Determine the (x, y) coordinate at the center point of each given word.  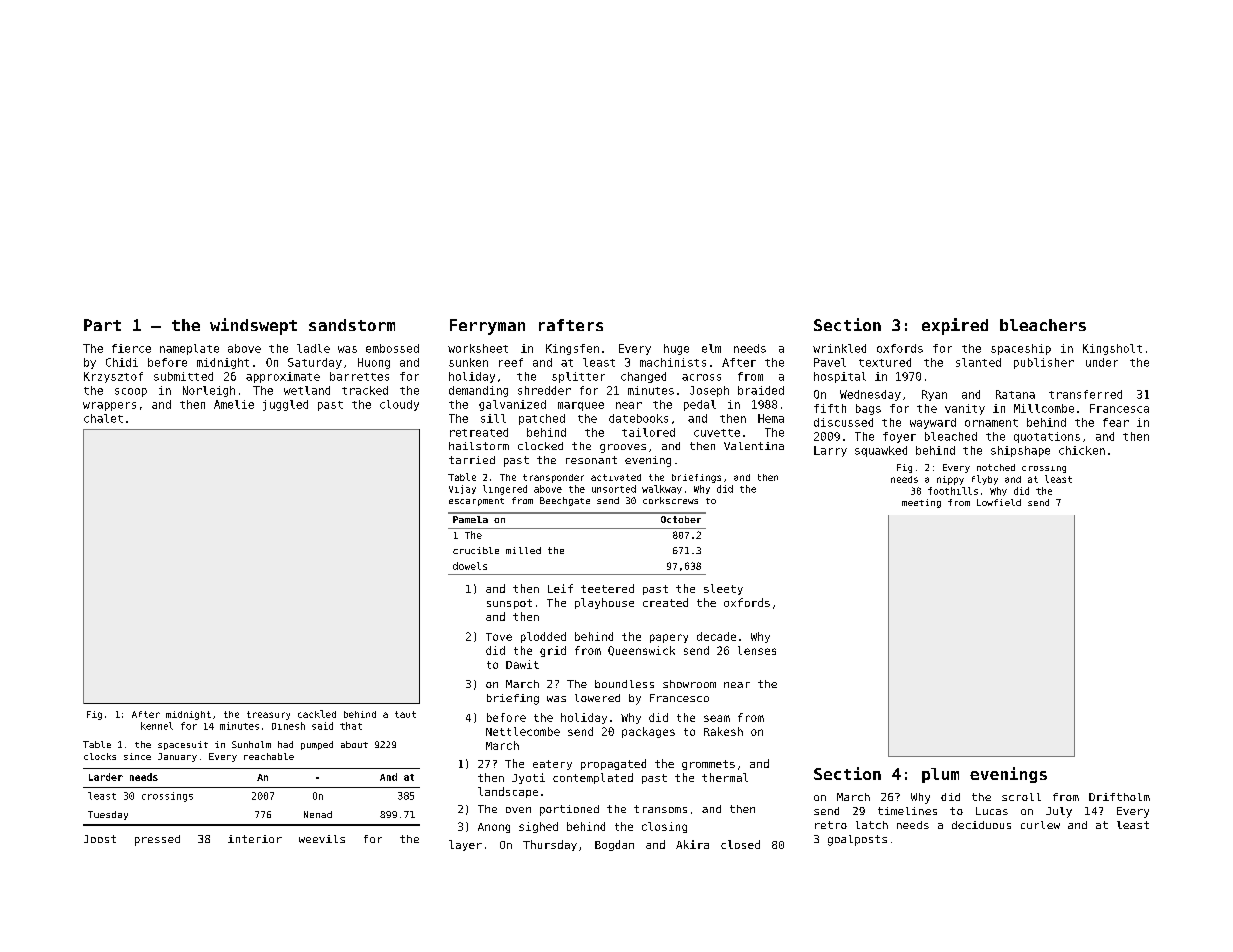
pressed (157, 840)
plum (940, 775)
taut (405, 714)
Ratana (1015, 394)
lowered (597, 698)
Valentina (754, 446)
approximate (283, 377)
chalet (103, 418)
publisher (1044, 363)
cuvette (717, 433)
